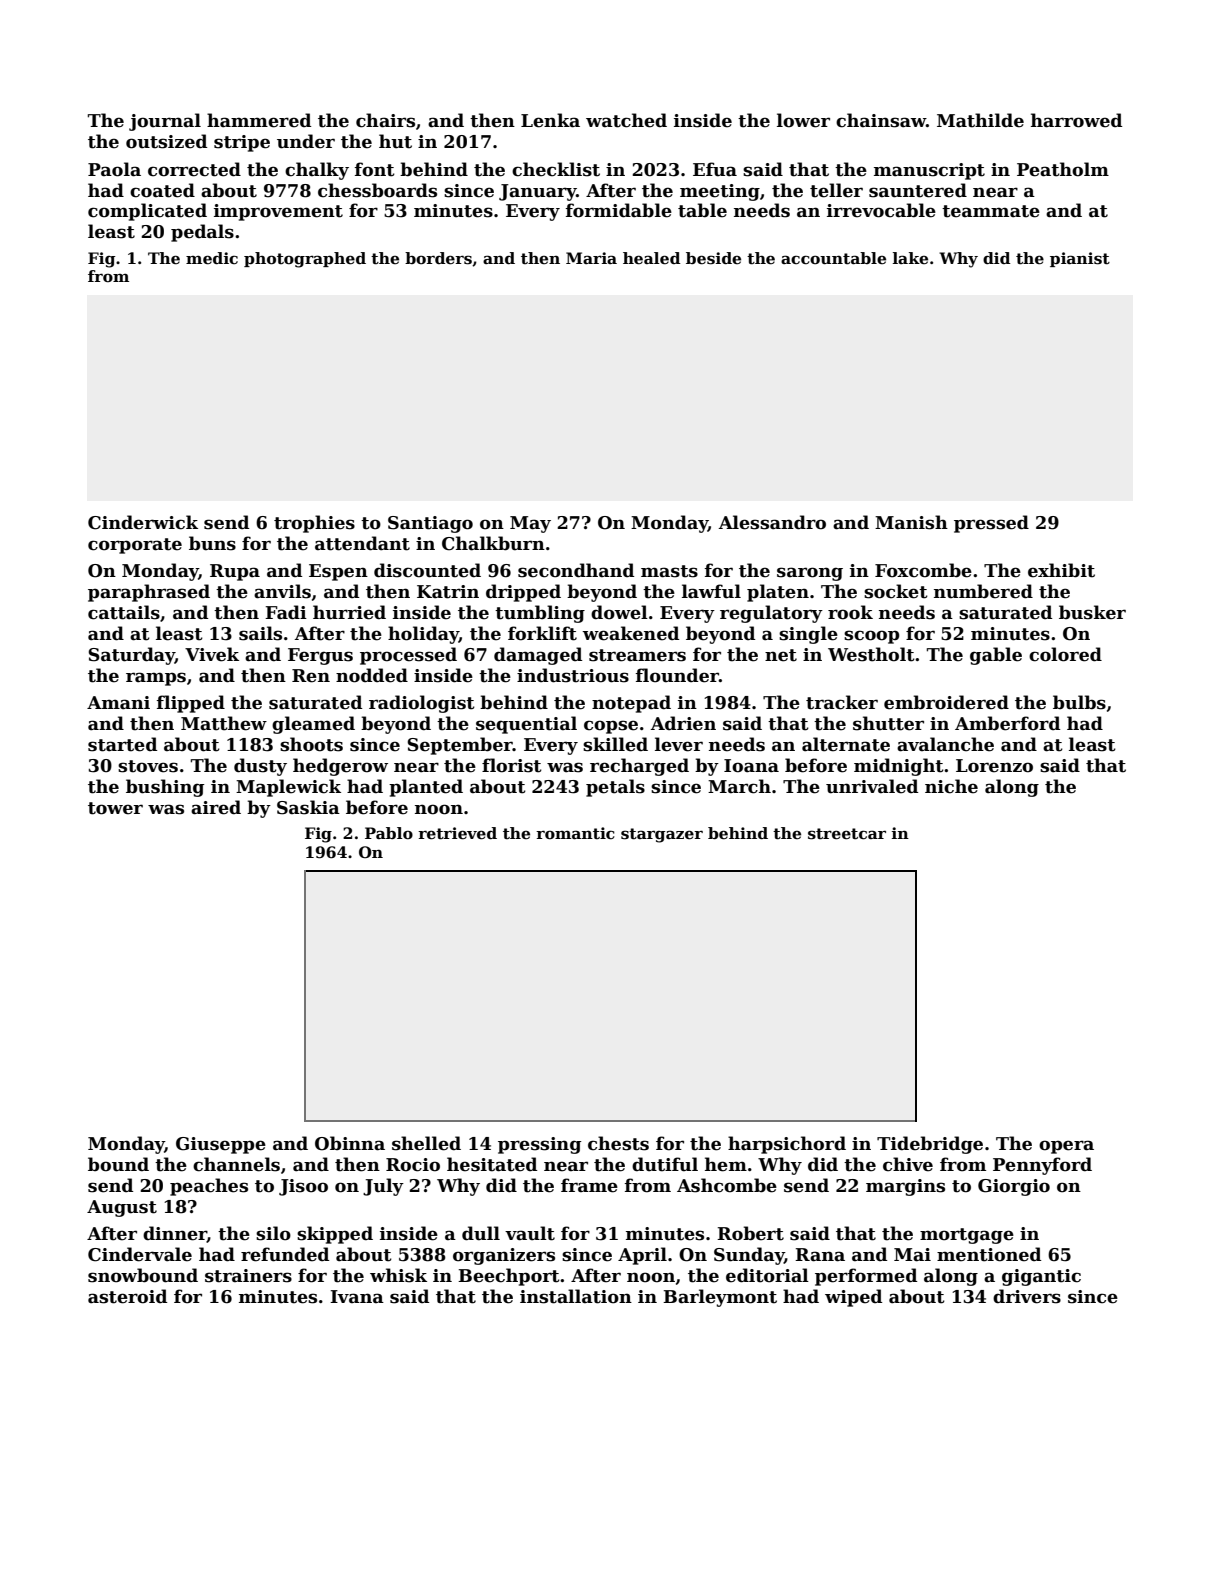 Image resolution: width=1221 pixels, height=1581 pixels. What do you see at coordinates (538, 656) in the screenshot?
I see `damaged` at bounding box center [538, 656].
